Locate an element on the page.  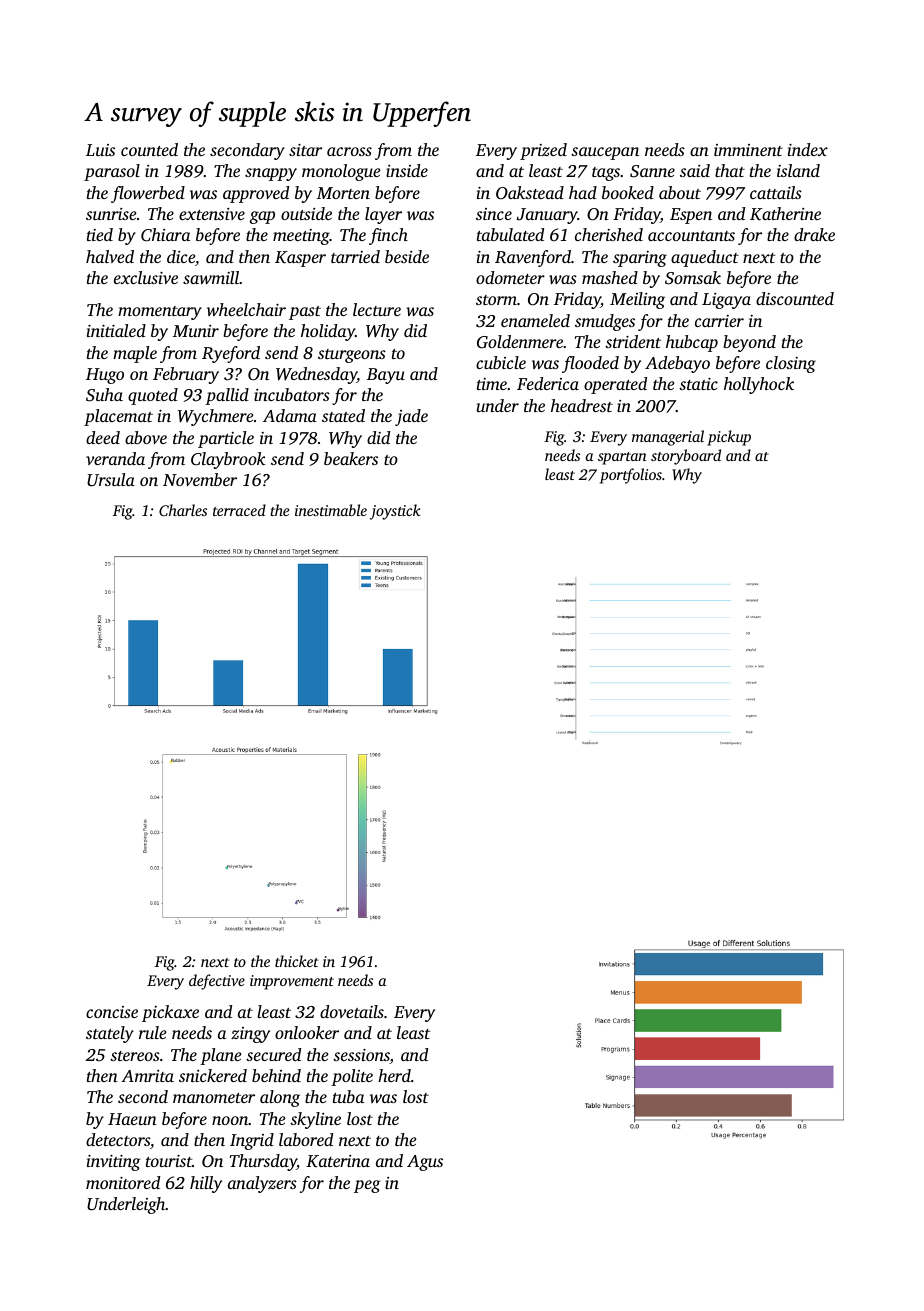
saucepan is located at coordinates (605, 153).
